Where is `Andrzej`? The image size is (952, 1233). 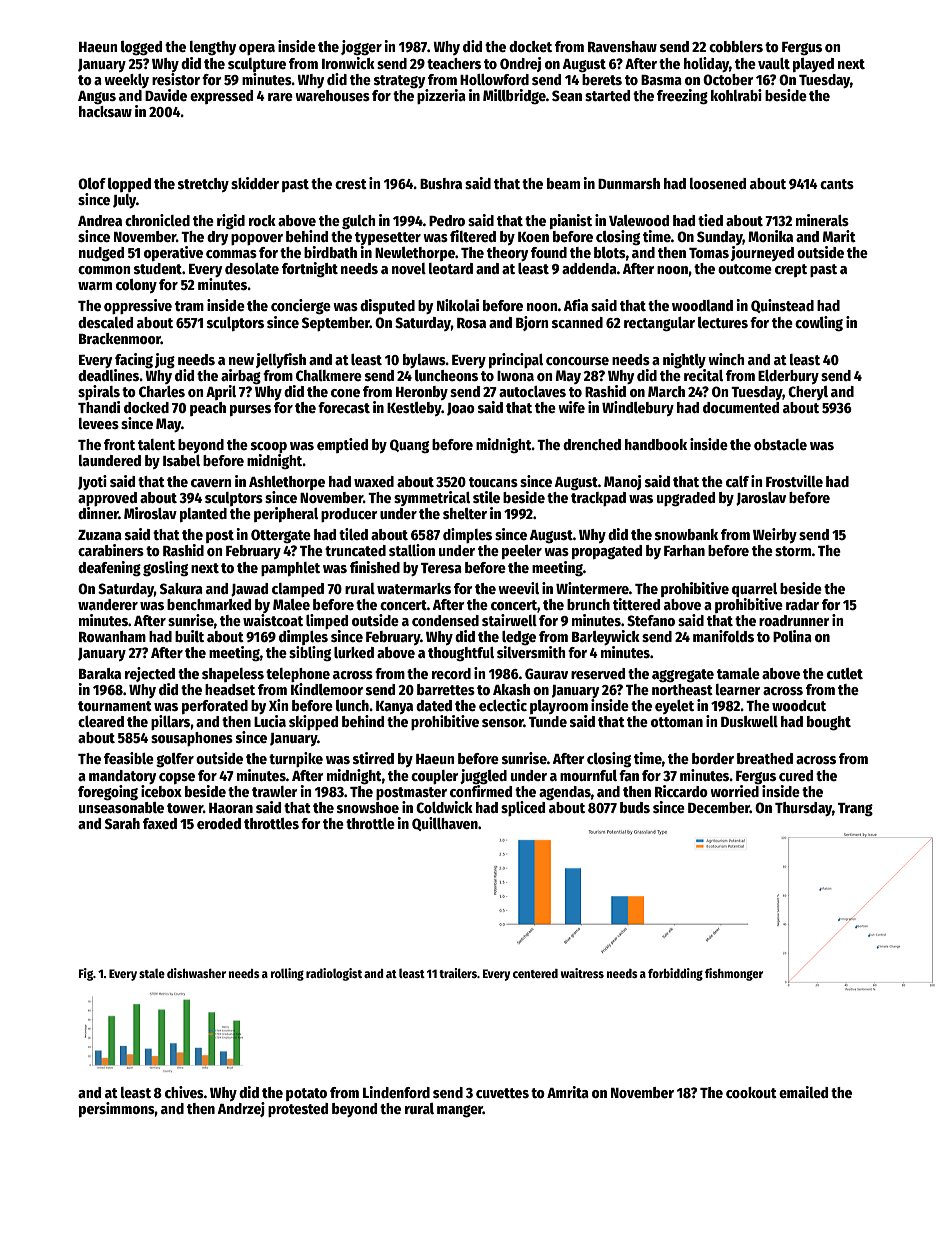
Andrzej is located at coordinates (241, 1109).
